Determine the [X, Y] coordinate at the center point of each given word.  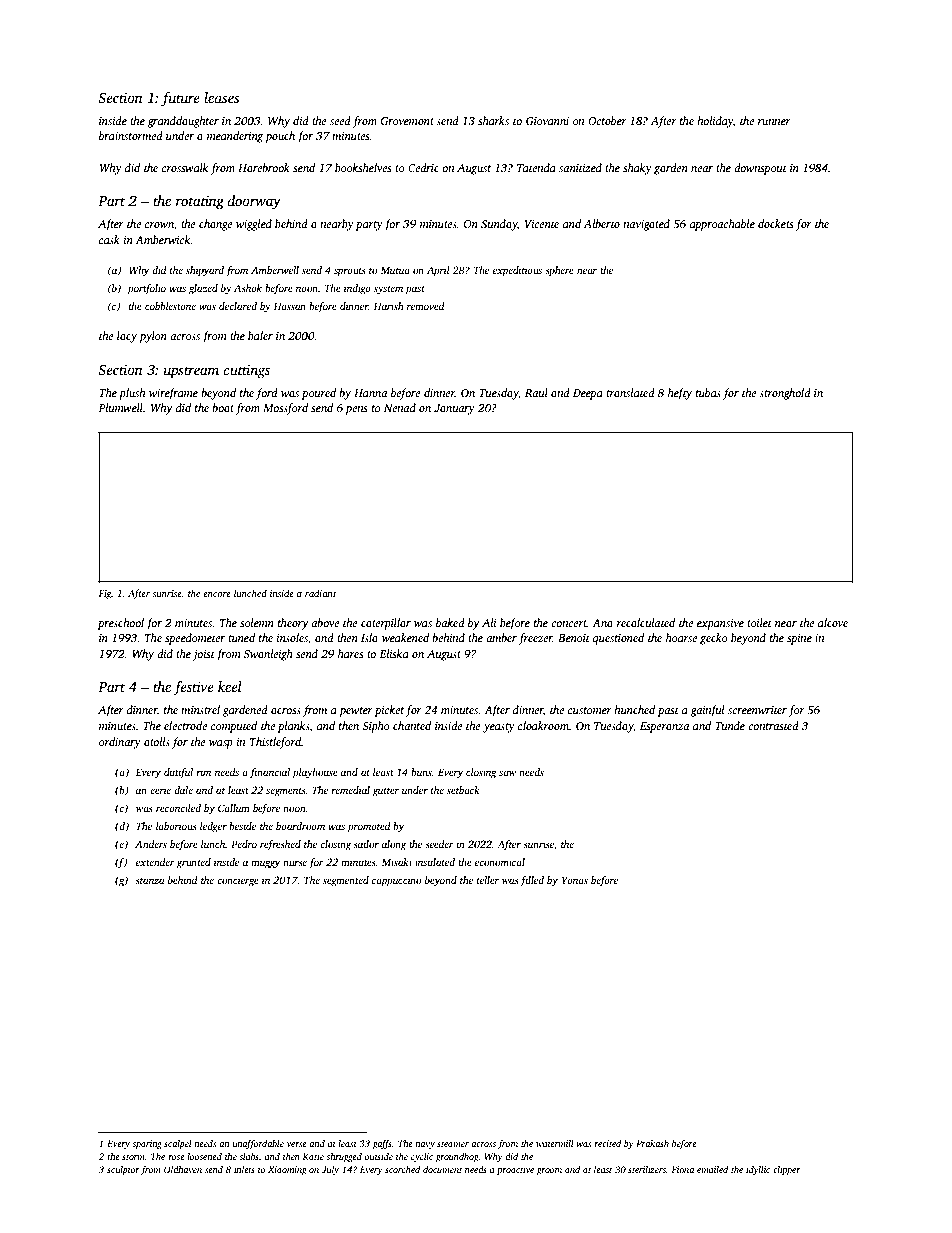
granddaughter [183, 122]
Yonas [575, 880]
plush [132, 394]
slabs [249, 1156]
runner [774, 122]
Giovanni [547, 121]
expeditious [517, 271]
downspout [760, 169]
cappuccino [396, 881]
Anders [151, 844]
